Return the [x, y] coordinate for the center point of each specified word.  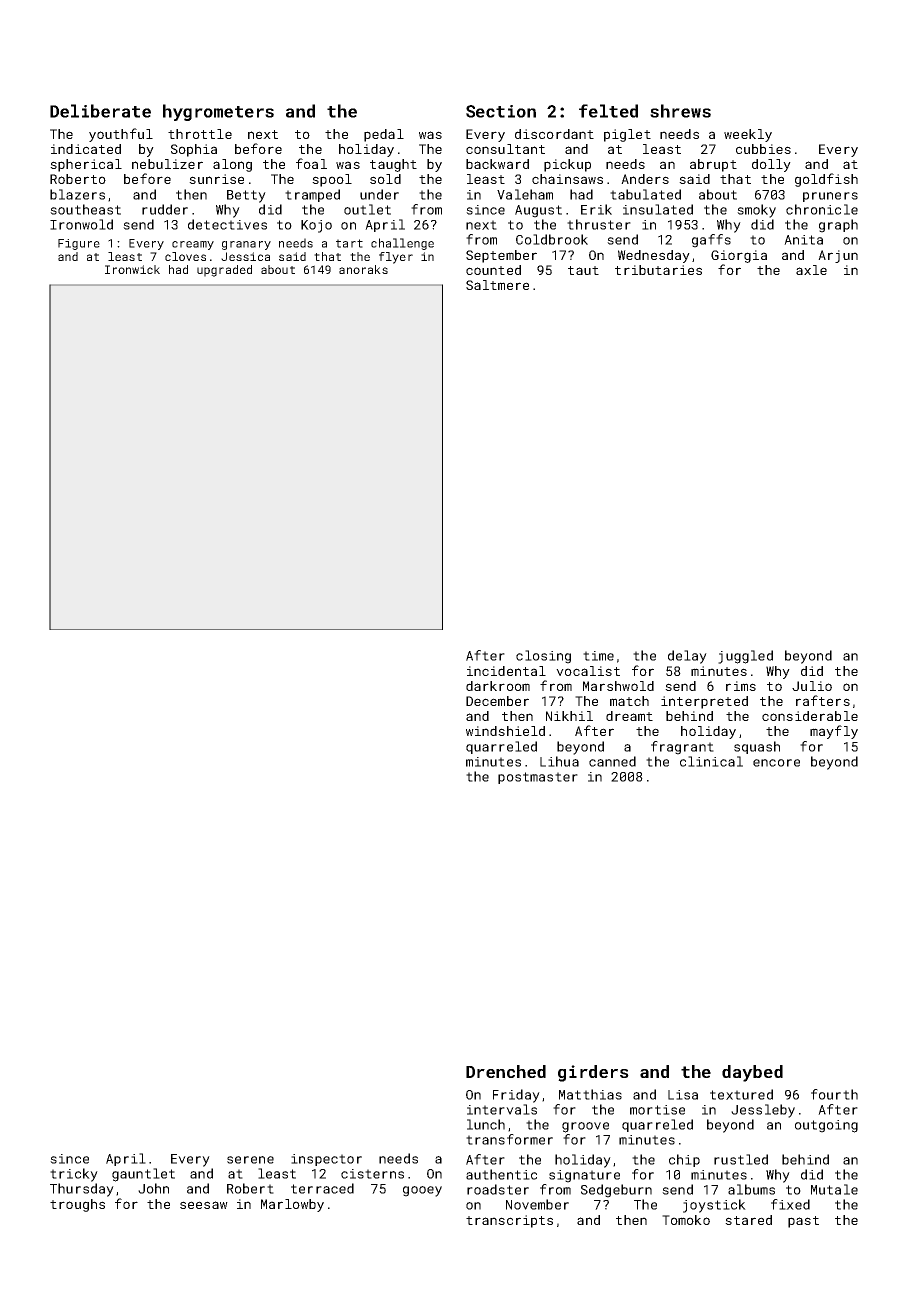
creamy [193, 245]
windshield [505, 731]
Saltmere [497, 285]
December [497, 701]
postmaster [538, 778]
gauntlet [143, 1175]
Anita [803, 240]
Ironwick [132, 269]
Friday [516, 1096]
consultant [505, 149]
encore [776, 763]
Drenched [506, 1071]
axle [811, 270]
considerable [810, 716]
